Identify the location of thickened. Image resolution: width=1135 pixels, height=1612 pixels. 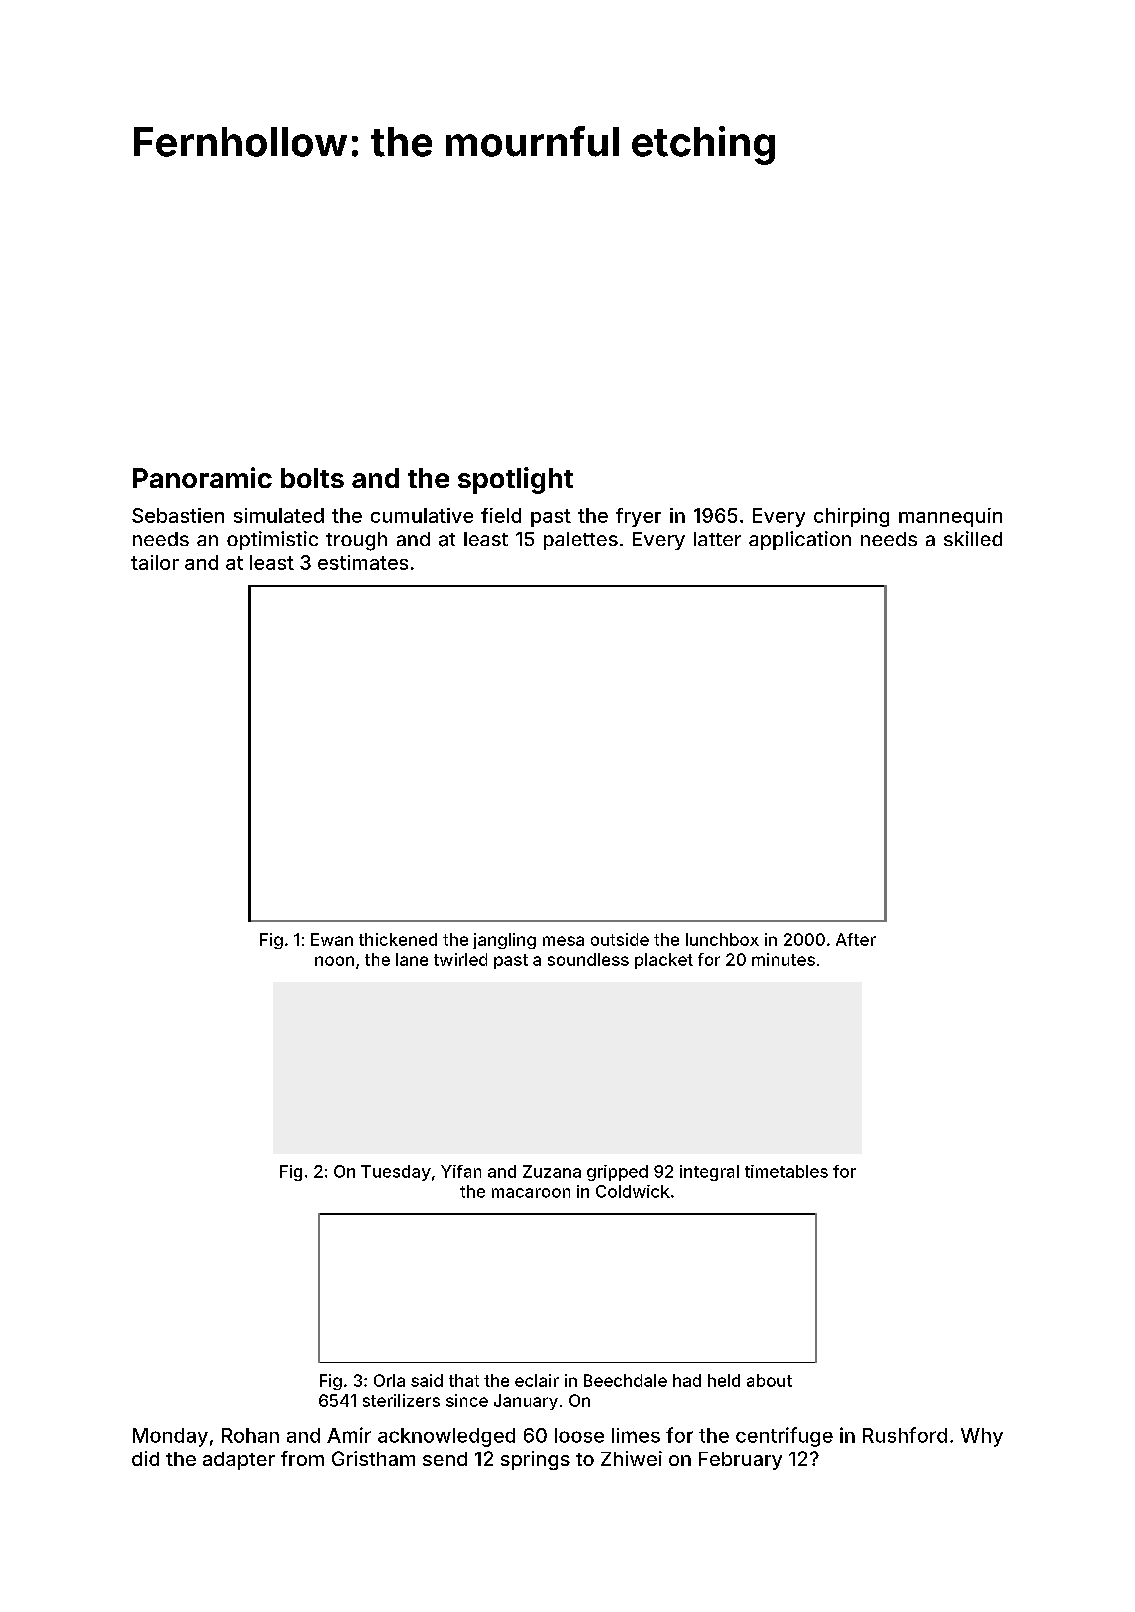
(398, 939).
